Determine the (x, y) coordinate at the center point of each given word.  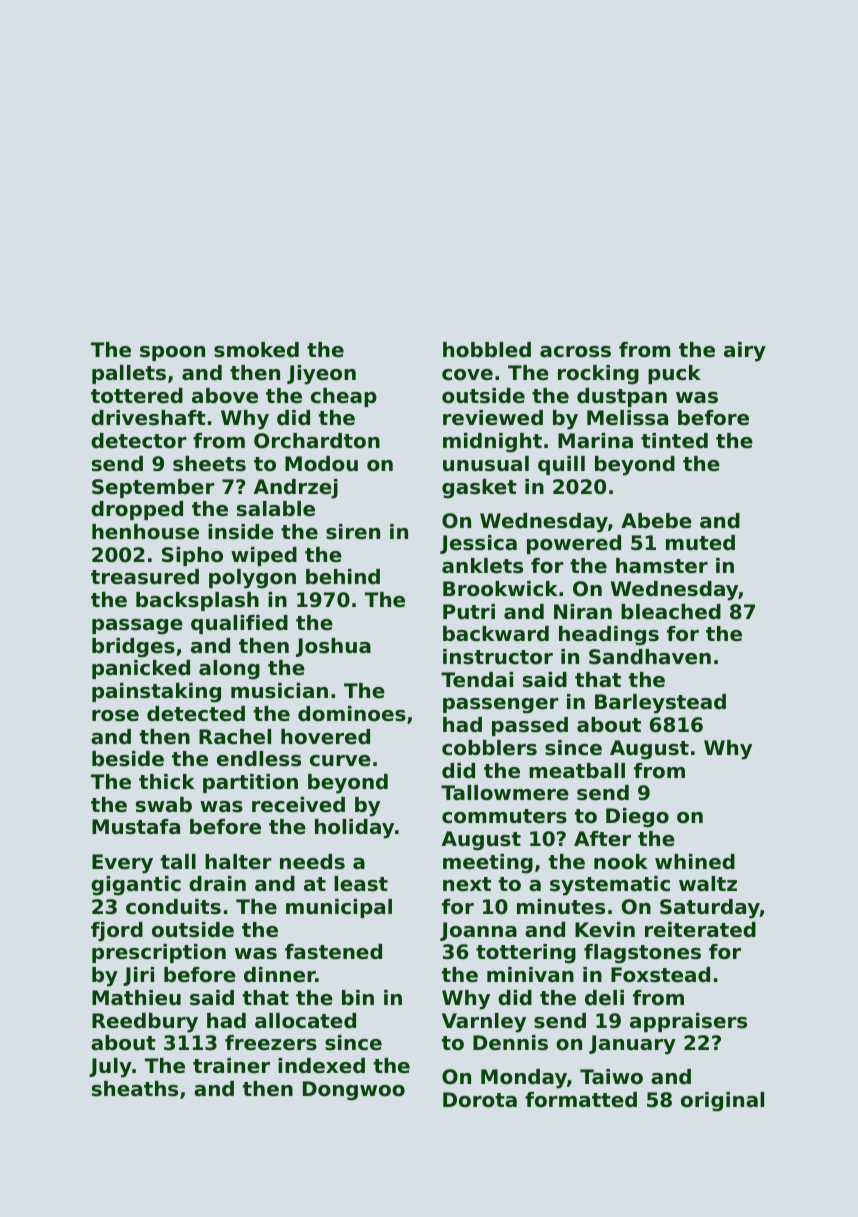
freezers (271, 1043)
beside (128, 759)
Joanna (478, 931)
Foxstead (660, 975)
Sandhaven (650, 657)
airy (745, 352)
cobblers (489, 748)
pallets (129, 374)
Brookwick (500, 589)
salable (276, 509)
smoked (256, 350)
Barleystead (660, 704)
